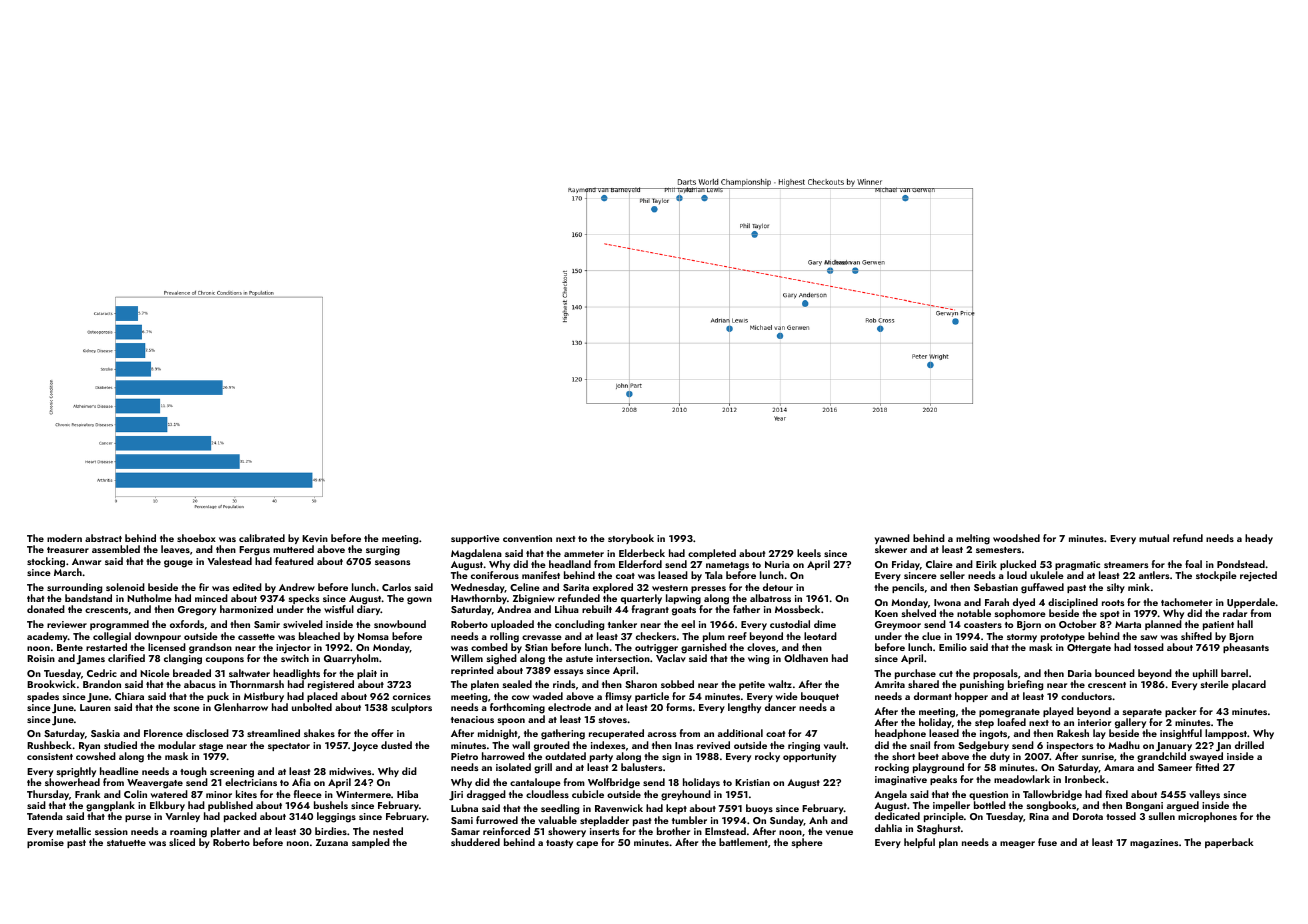  I want to click on statuette, so click(126, 843).
